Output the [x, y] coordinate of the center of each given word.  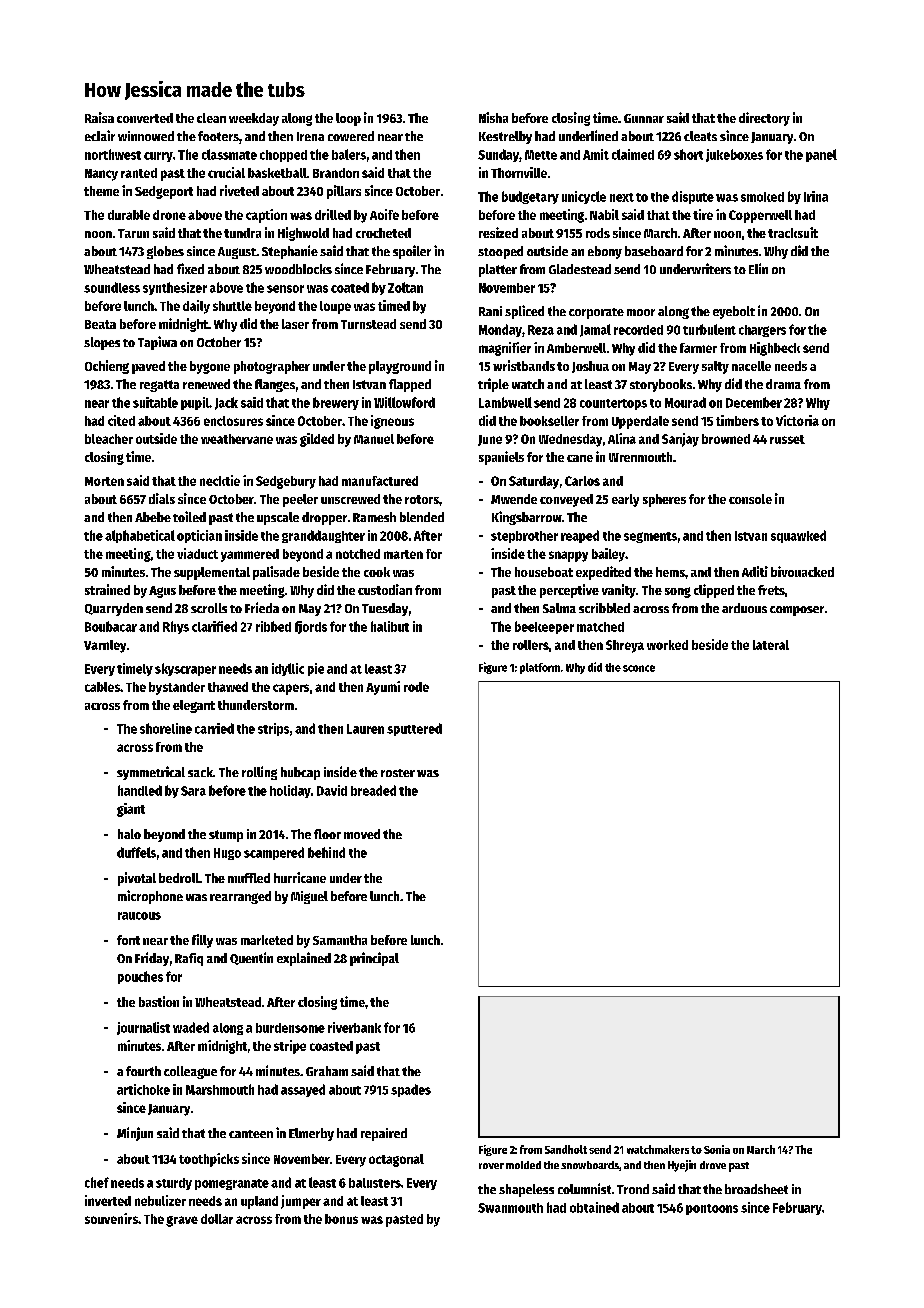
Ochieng [107, 367]
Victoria [797, 420]
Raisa [99, 117]
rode [416, 687]
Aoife [384, 214]
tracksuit [793, 232]
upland [259, 1202]
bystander [177, 688]
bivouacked [802, 571]
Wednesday [570, 440]
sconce [639, 668]
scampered [274, 853]
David [332, 790]
